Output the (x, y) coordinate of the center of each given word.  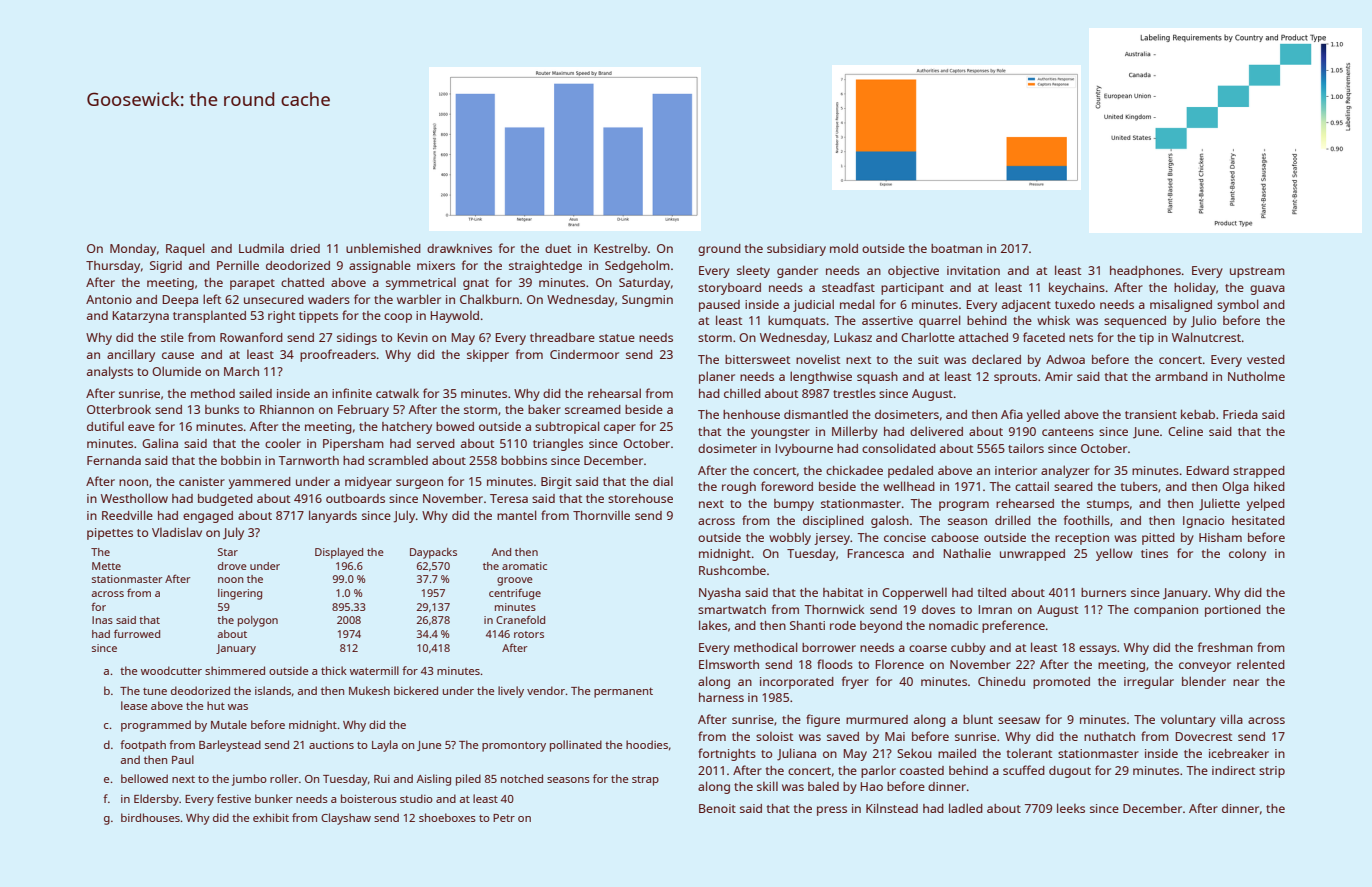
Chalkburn (489, 299)
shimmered (235, 670)
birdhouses (150, 817)
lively (511, 692)
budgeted (225, 500)
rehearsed (1025, 503)
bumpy (794, 505)
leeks (1071, 808)
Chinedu (1001, 681)
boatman (956, 248)
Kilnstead (892, 808)
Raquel (185, 249)
